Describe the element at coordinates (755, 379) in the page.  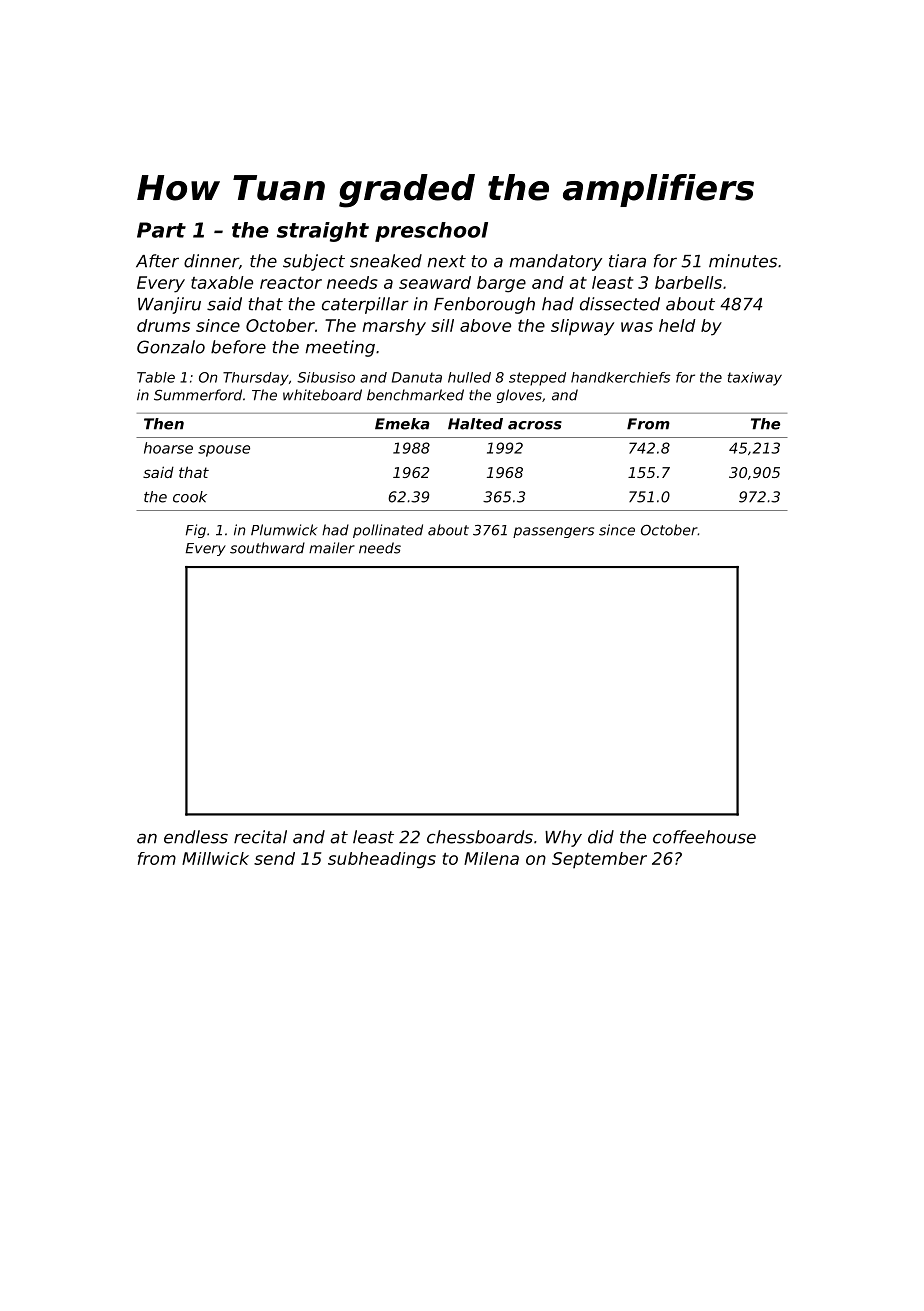
I see `taxiway` at that location.
